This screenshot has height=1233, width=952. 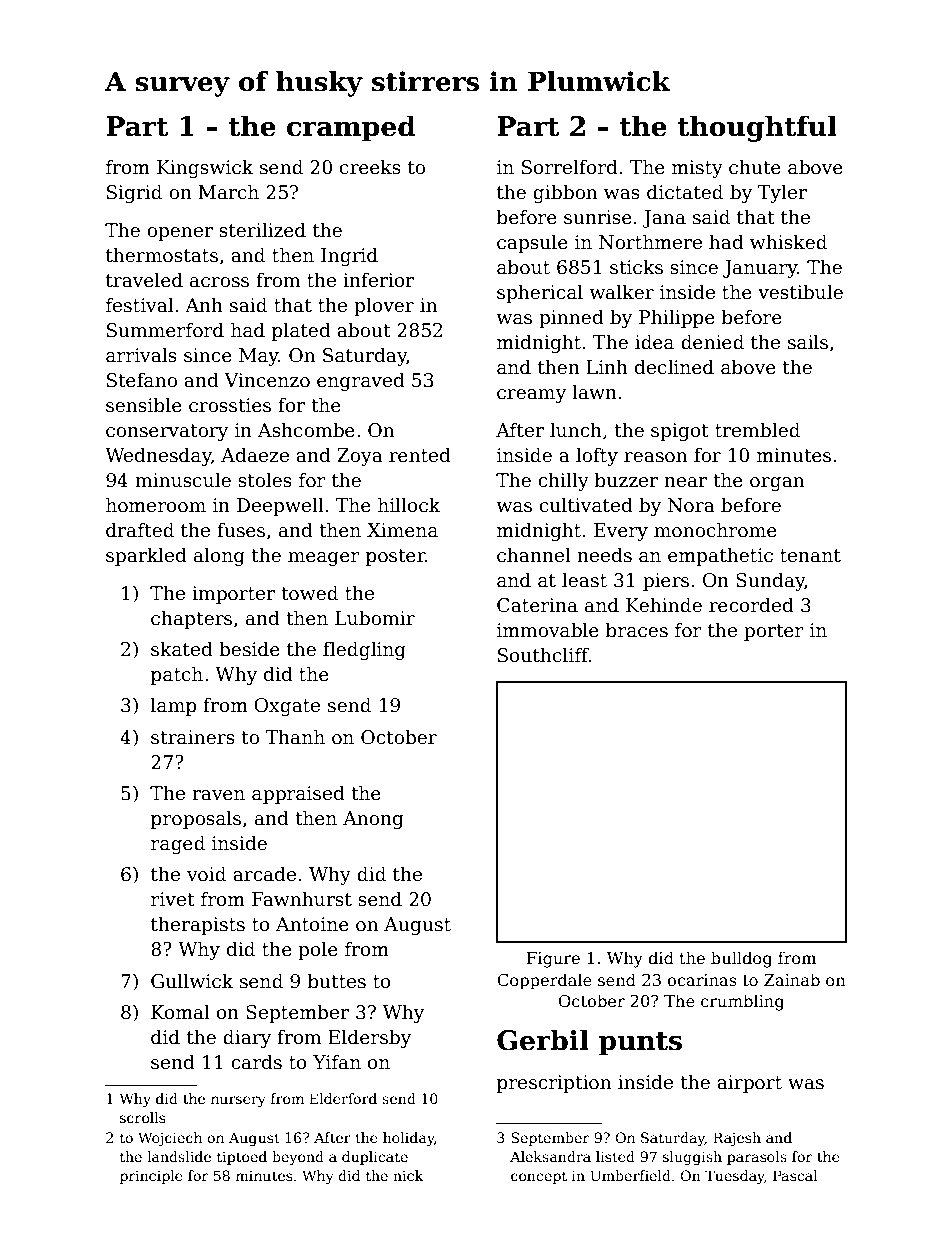 What do you see at coordinates (247, 1038) in the screenshot?
I see `diary` at bounding box center [247, 1038].
